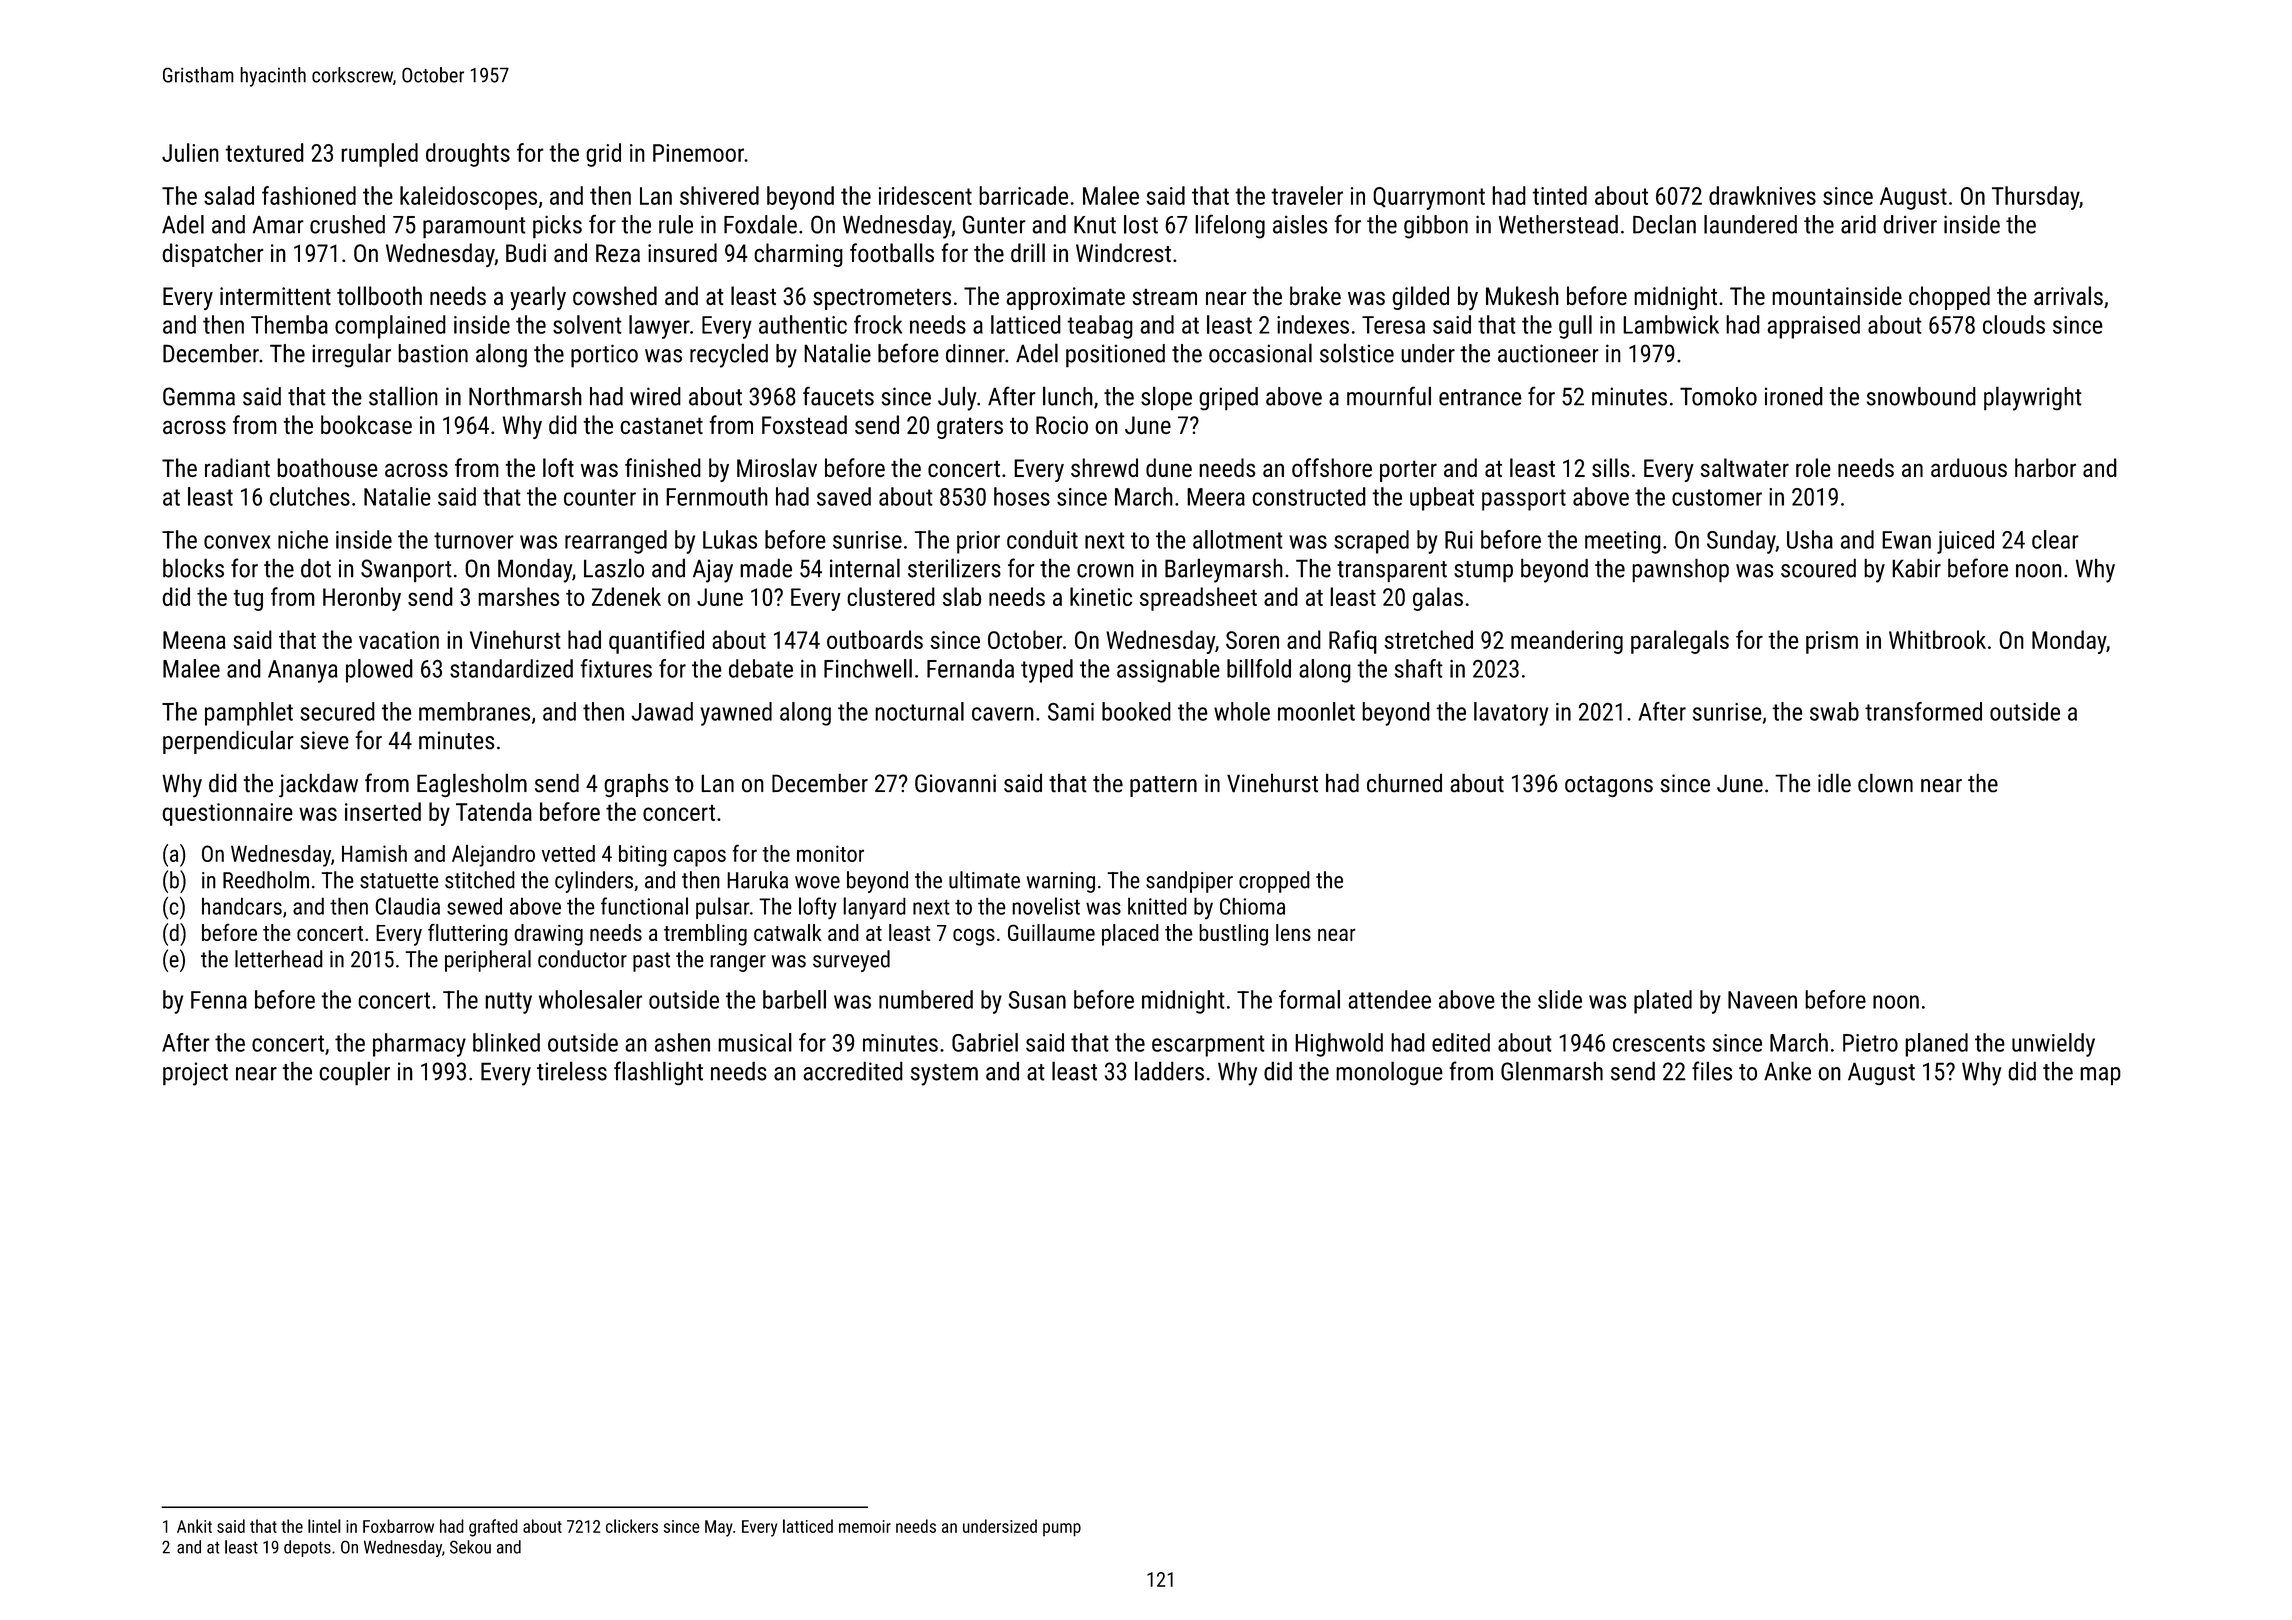  Describe the element at coordinates (279, 959) in the screenshot. I see `letterhead` at that location.
